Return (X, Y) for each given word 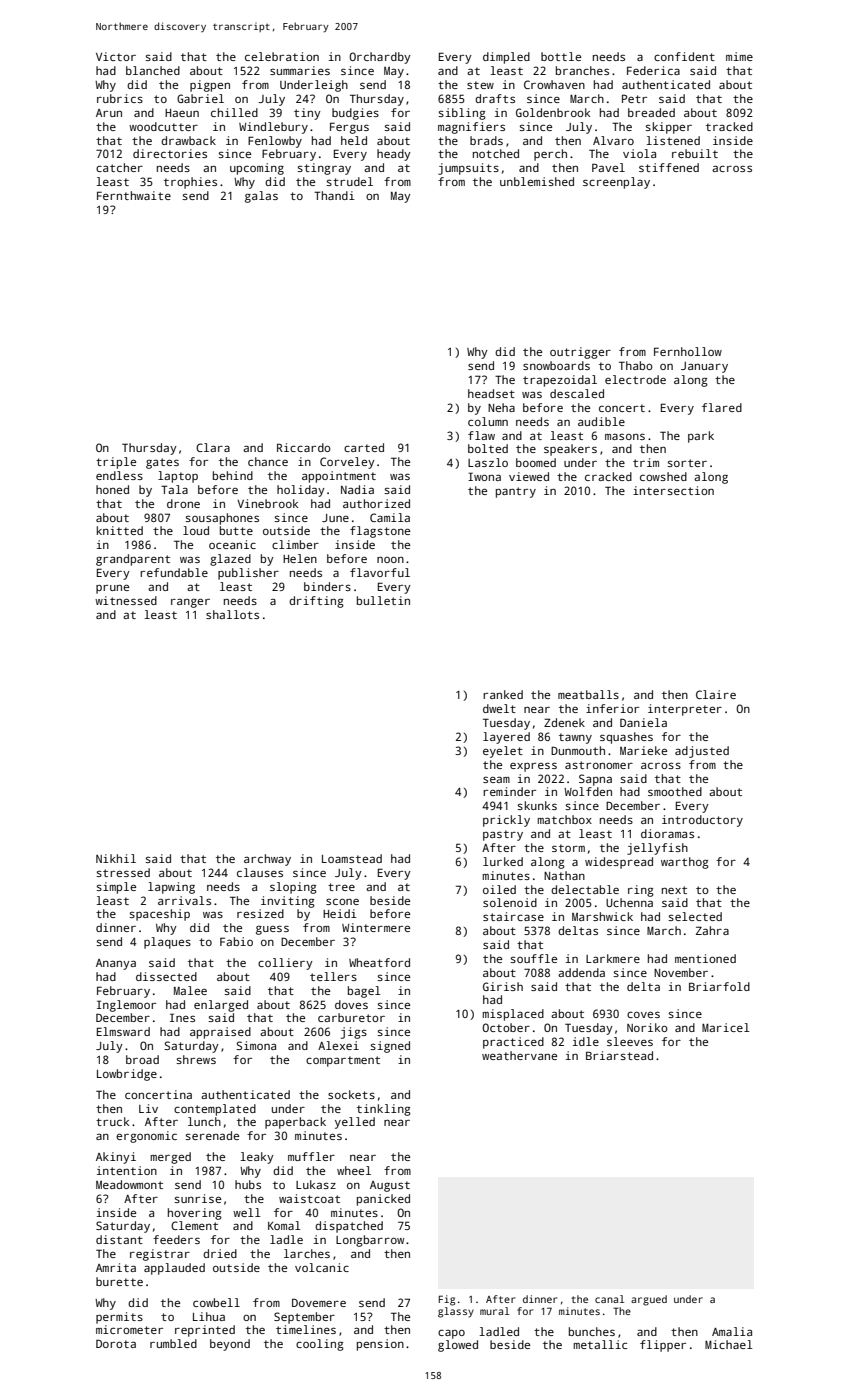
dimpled (506, 58)
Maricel (726, 1027)
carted (364, 447)
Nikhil (116, 858)
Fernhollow (688, 351)
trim (646, 462)
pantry (516, 492)
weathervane (519, 1055)
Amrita (116, 1267)
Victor (116, 56)
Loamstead (352, 858)
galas (261, 197)
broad (142, 1059)
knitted (120, 530)
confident (684, 56)
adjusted (702, 752)
